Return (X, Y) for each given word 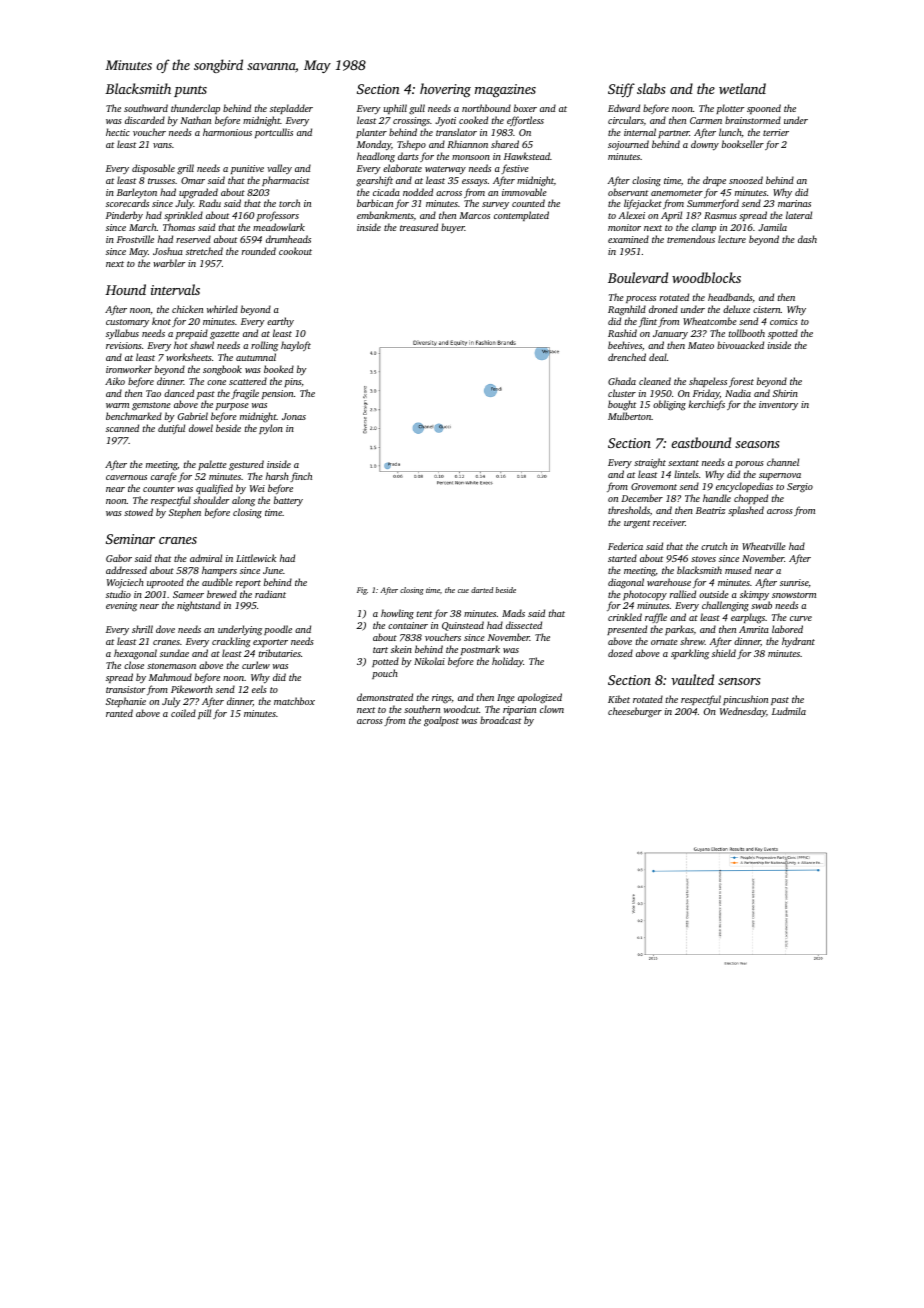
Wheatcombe (710, 321)
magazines (505, 91)
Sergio (800, 488)
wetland (742, 88)
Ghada (622, 381)
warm (117, 405)
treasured (419, 227)
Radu (210, 203)
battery (288, 501)
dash (807, 239)
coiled (183, 713)
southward (146, 108)
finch (301, 477)
